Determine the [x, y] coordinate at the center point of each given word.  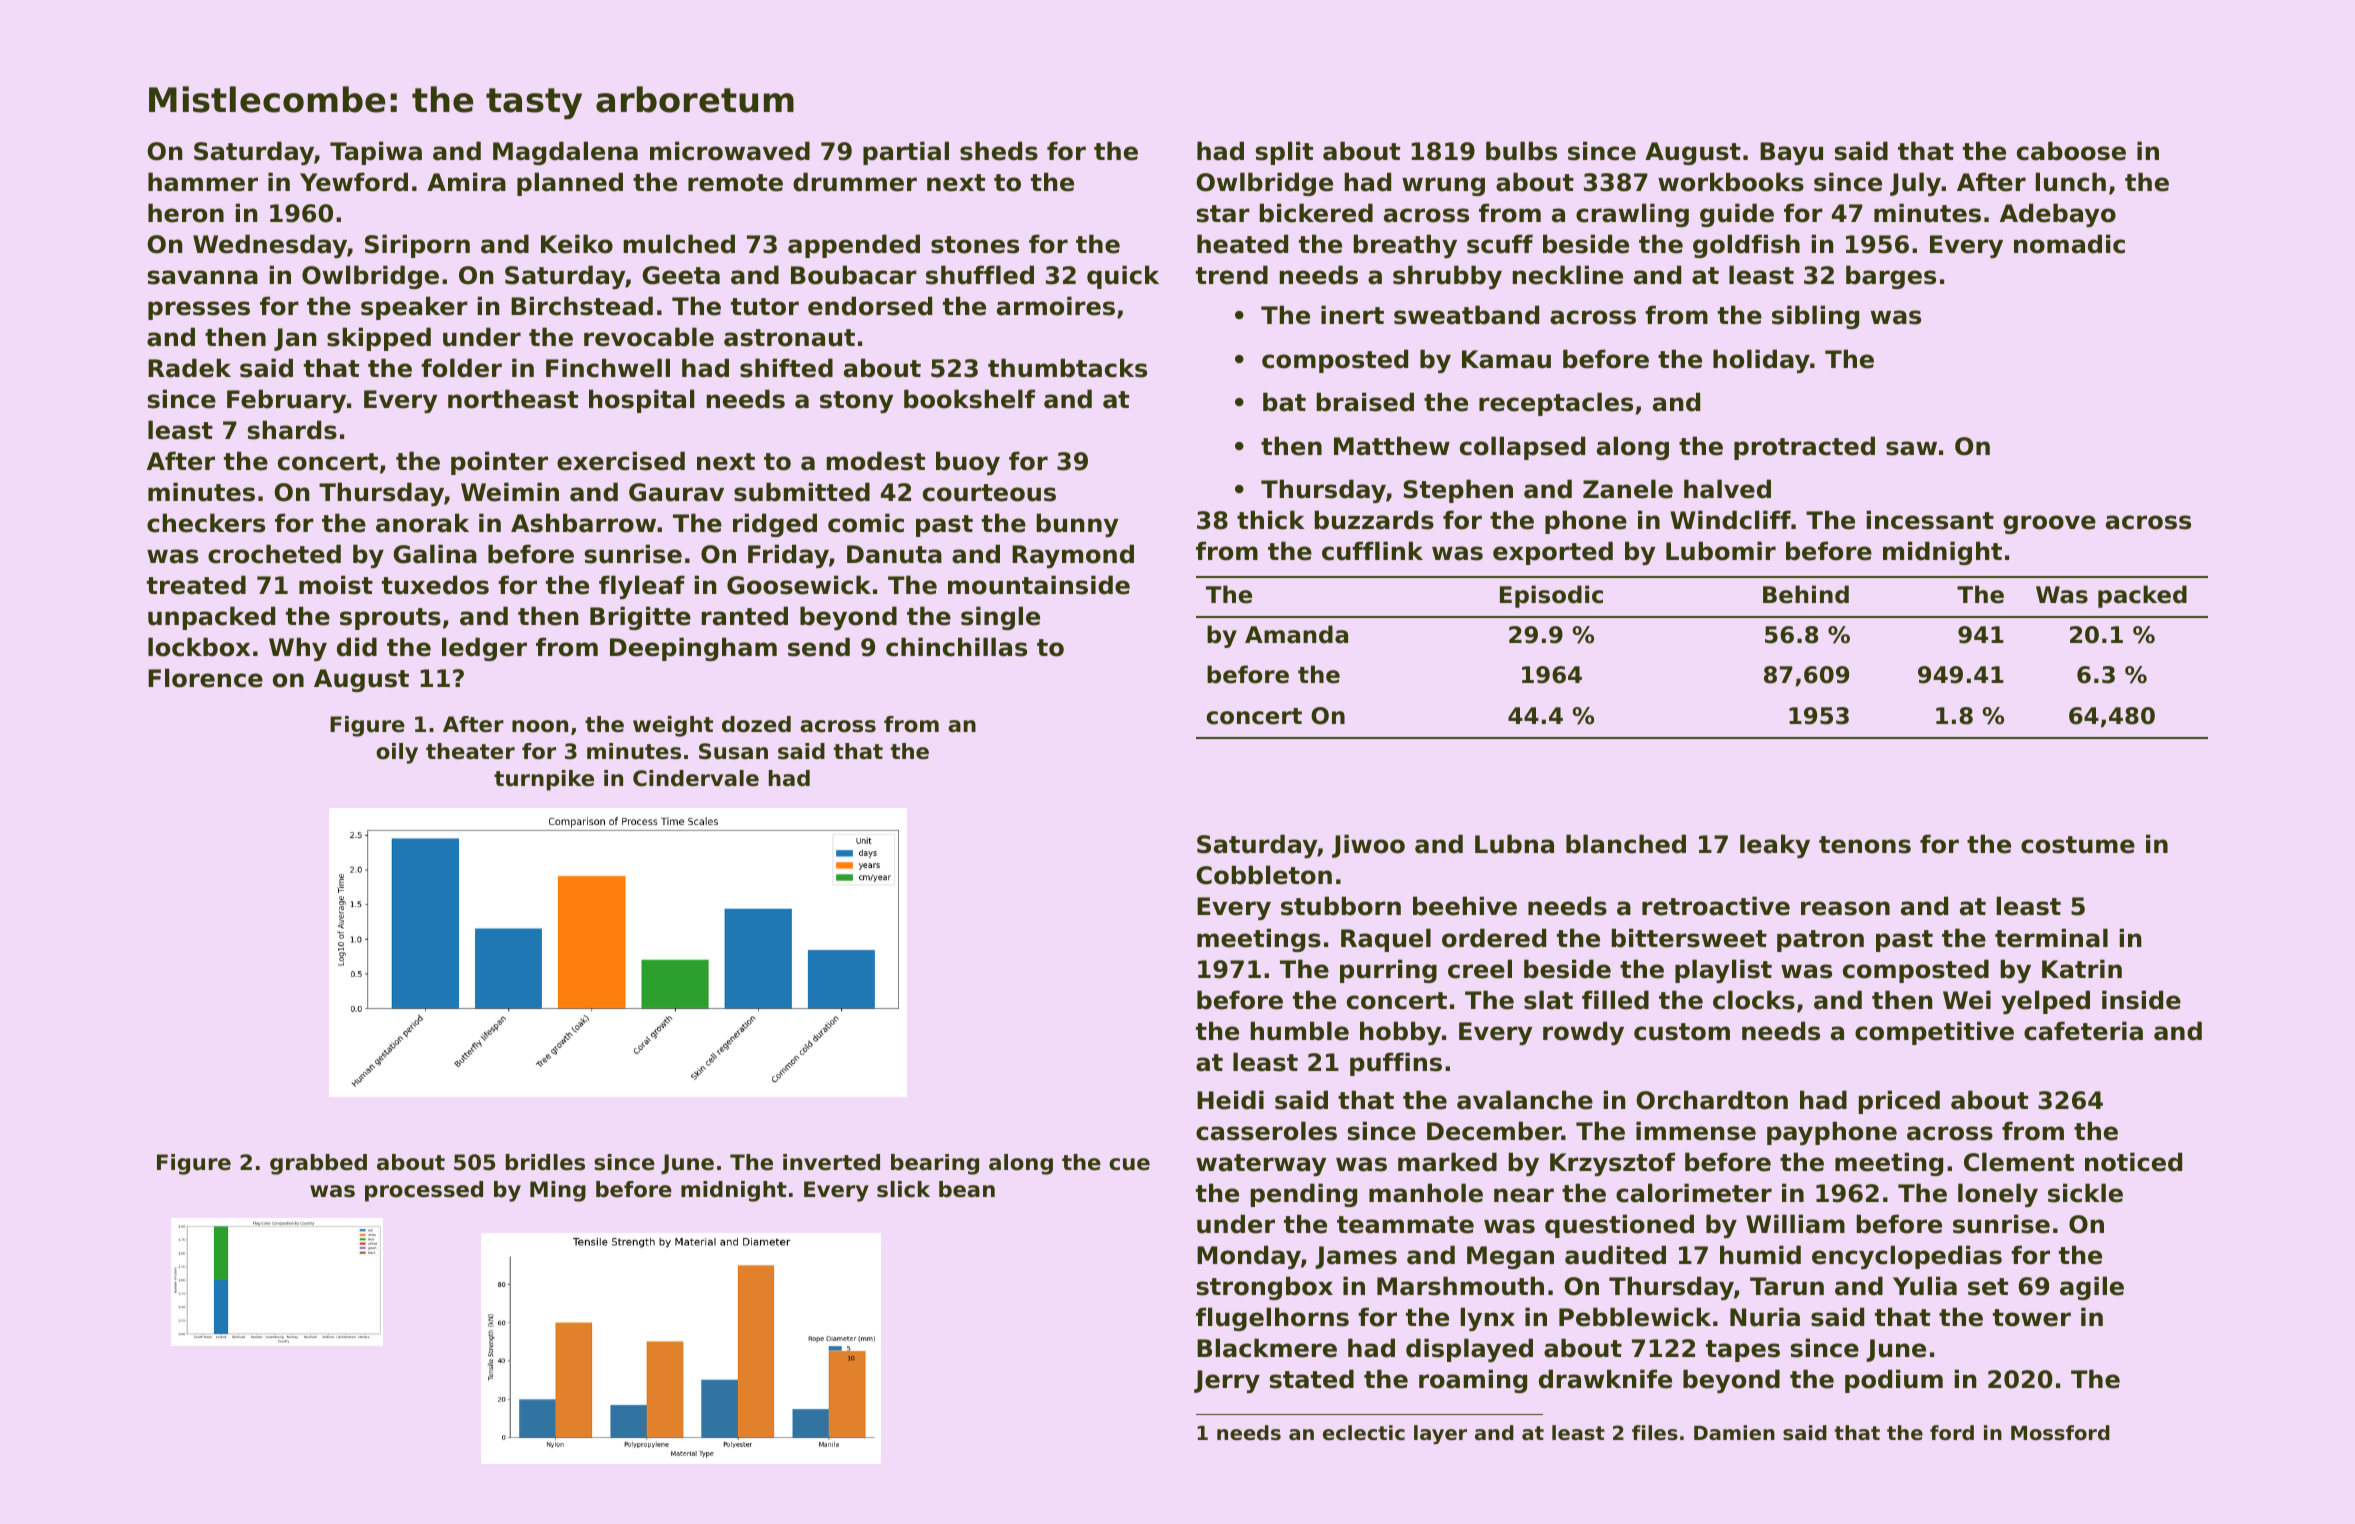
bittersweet [1689, 938]
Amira [466, 182]
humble [1300, 1031]
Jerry [1227, 1381]
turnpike [544, 780]
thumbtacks [1067, 368]
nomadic [2069, 244]
